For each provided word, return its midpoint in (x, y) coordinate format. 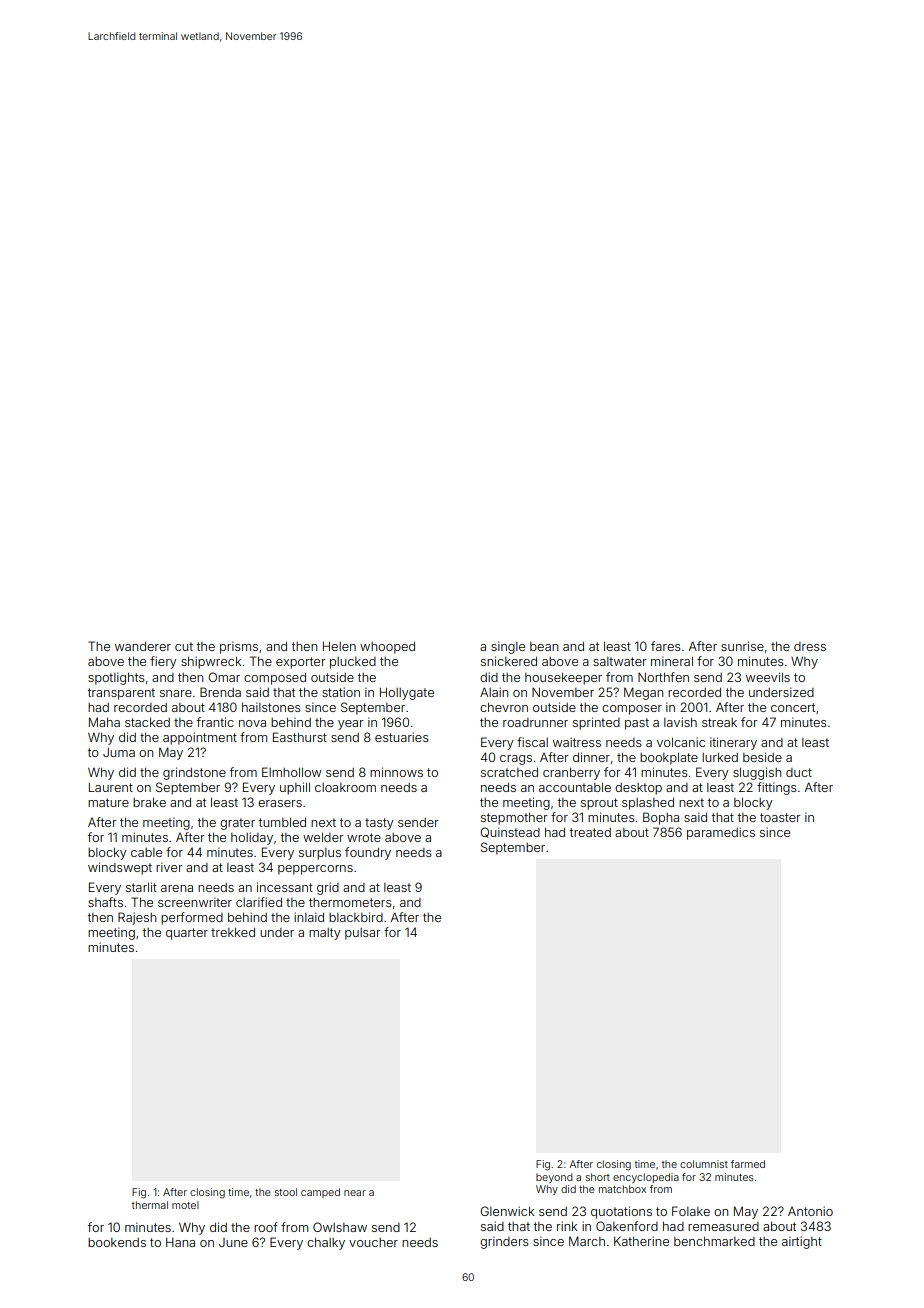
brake (149, 802)
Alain (494, 692)
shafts (105, 902)
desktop (638, 789)
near (355, 1193)
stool (286, 1192)
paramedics (721, 833)
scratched (509, 772)
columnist (704, 1164)
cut (184, 646)
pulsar (363, 934)
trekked (233, 932)
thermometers (350, 902)
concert (793, 707)
